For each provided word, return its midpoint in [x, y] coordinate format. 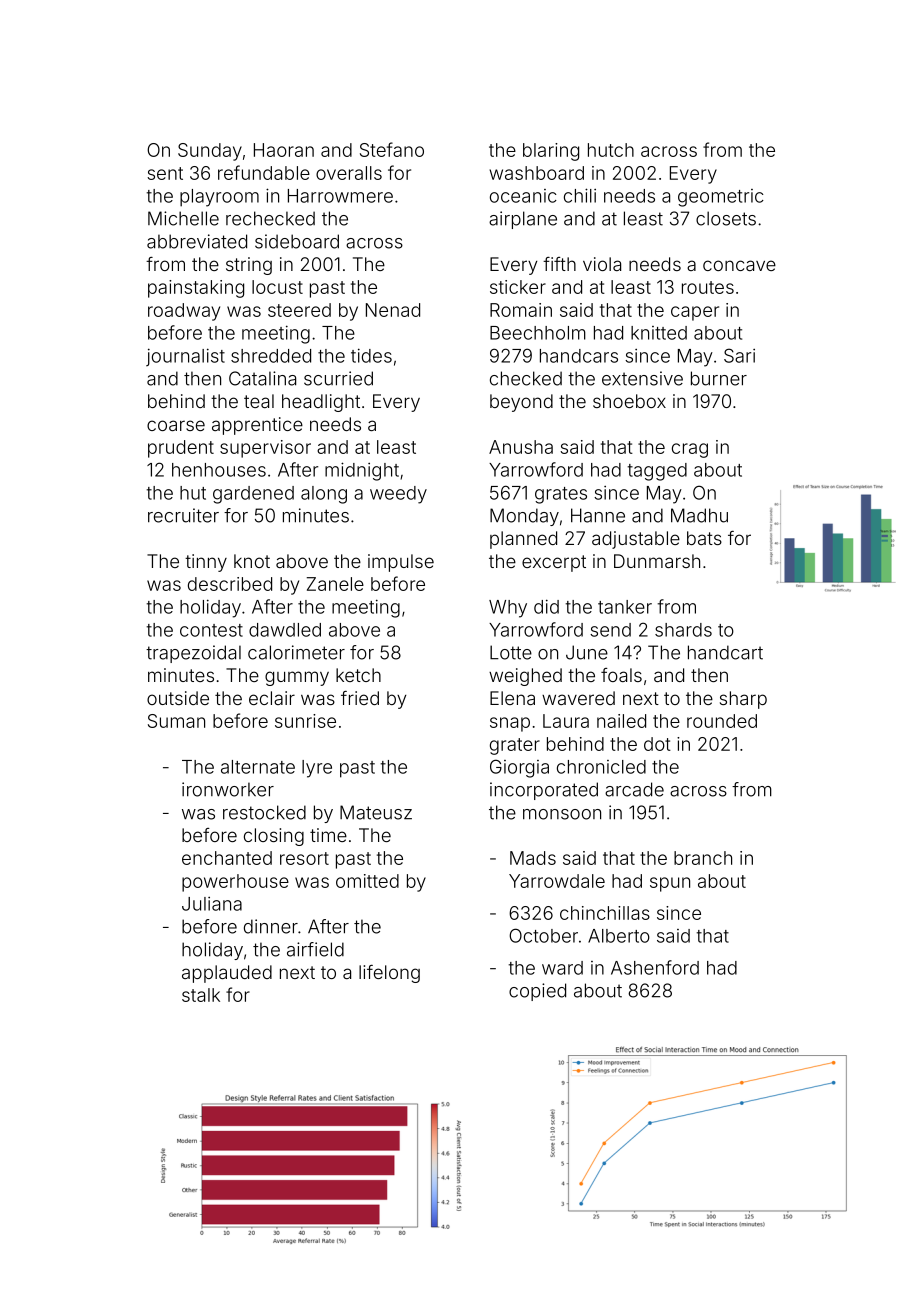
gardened [253, 495]
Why [508, 609]
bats [704, 538]
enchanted [227, 858]
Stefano [392, 149]
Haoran [284, 150]
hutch [611, 150]
